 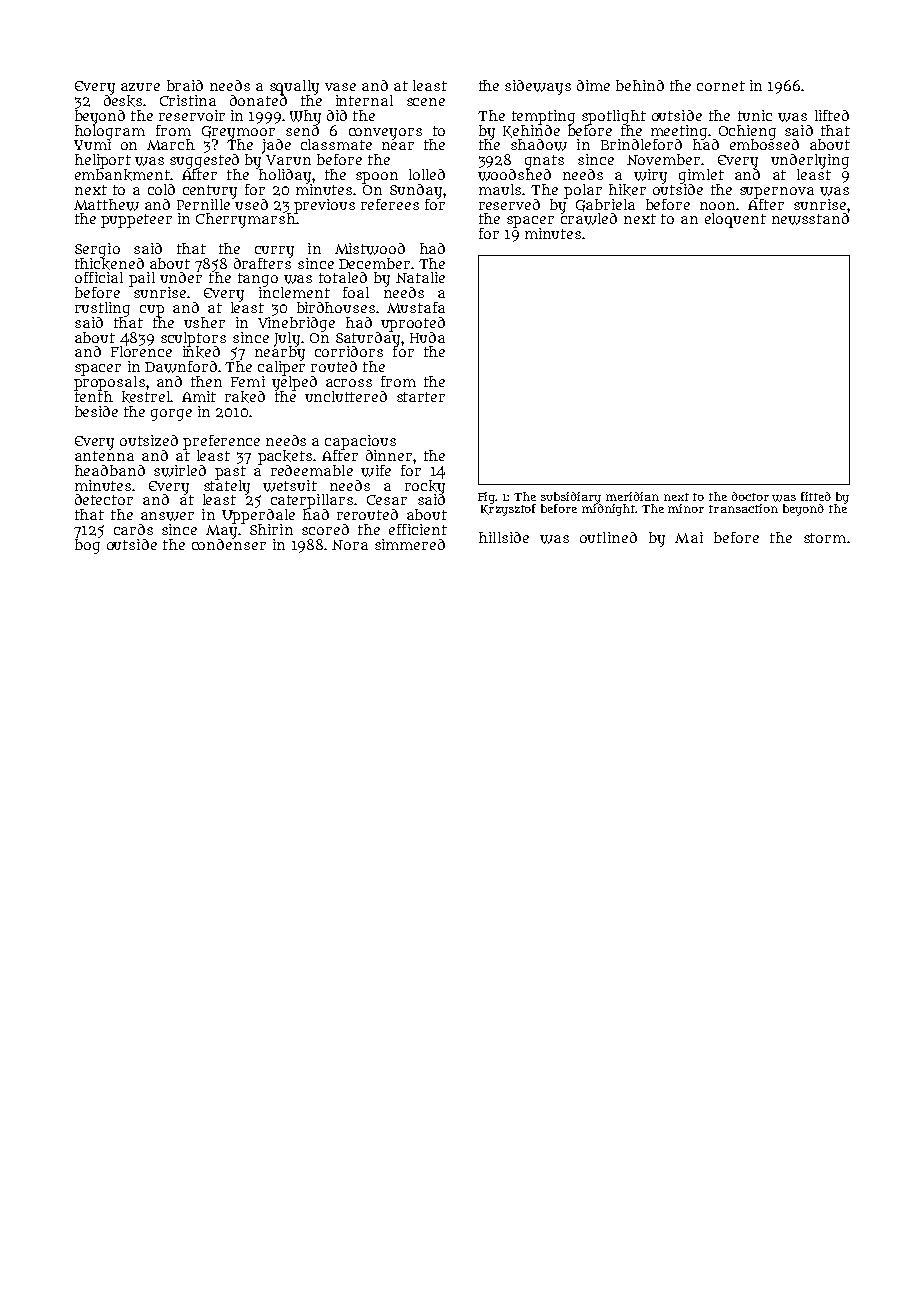 What do you see at coordinates (421, 397) in the document?
I see `starter` at bounding box center [421, 397].
